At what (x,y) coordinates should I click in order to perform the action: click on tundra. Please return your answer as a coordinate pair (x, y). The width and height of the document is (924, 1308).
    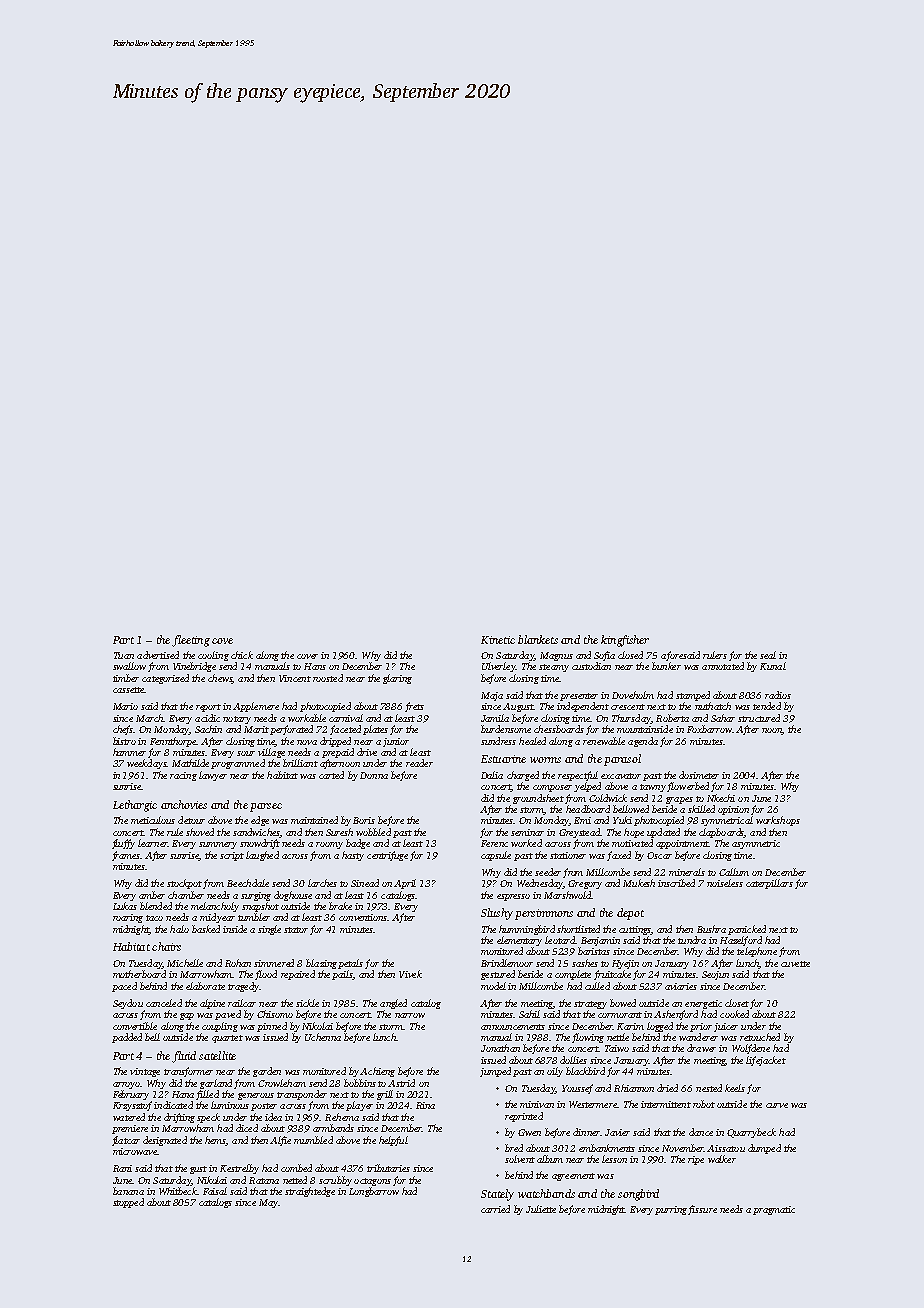
    Looking at the image, I should click on (692, 940).
